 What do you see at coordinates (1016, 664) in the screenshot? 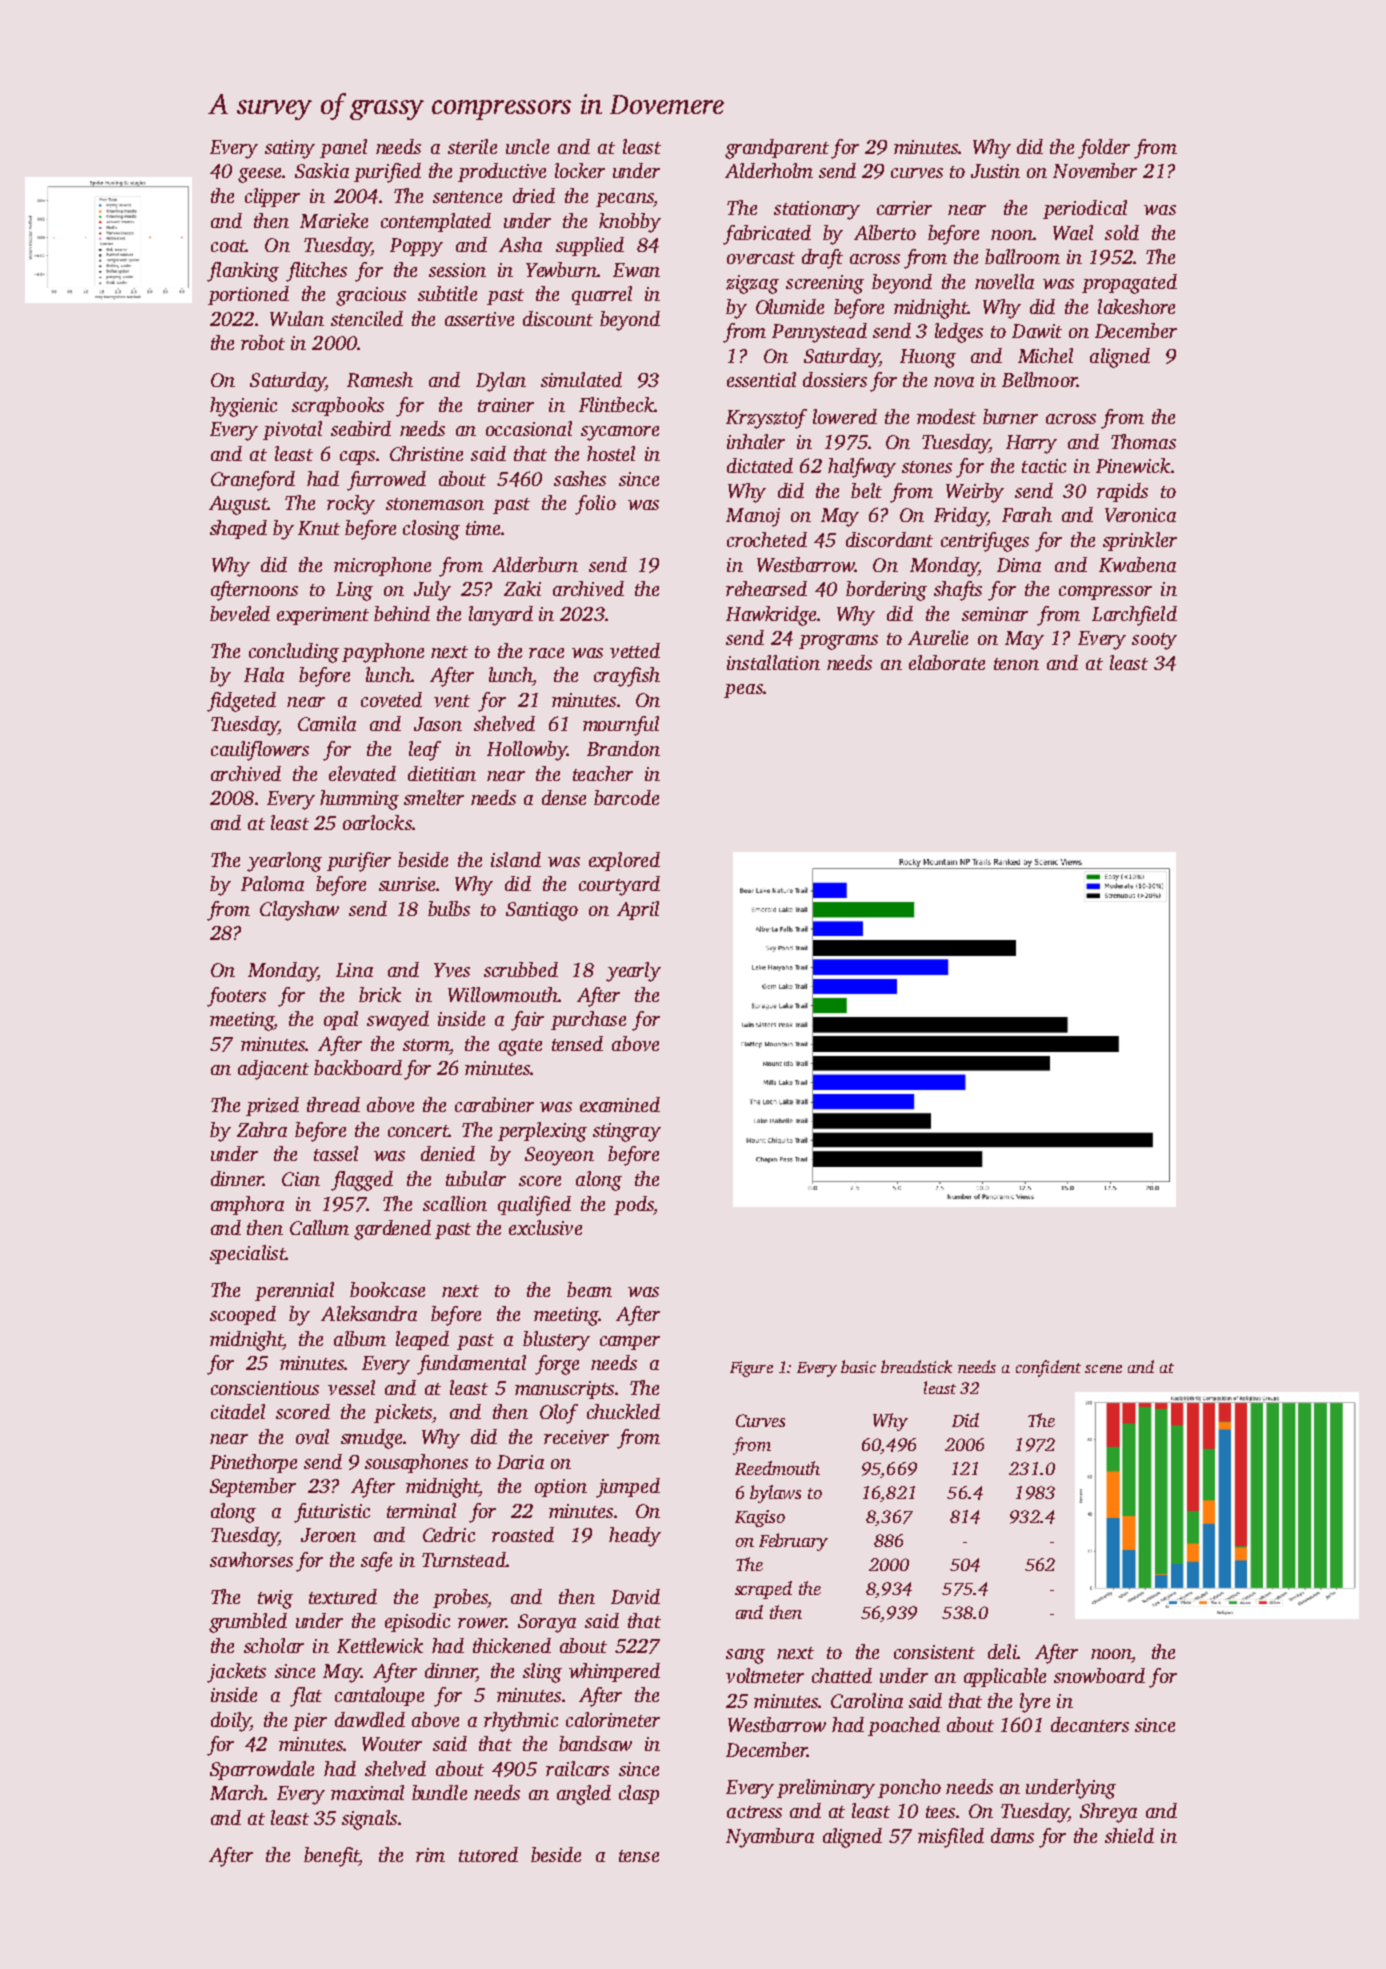
I see `tenon` at bounding box center [1016, 664].
